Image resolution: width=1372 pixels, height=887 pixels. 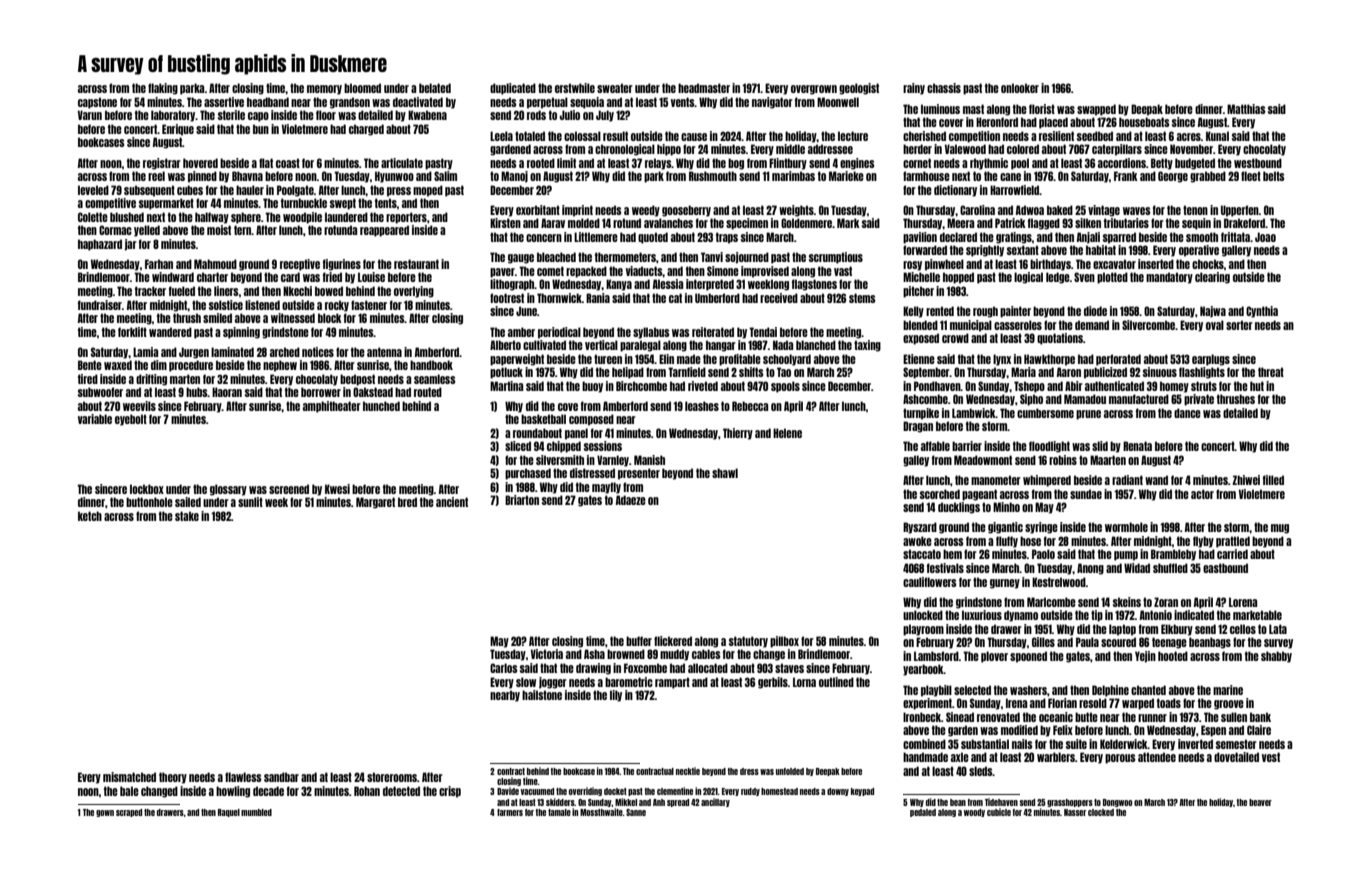 What do you see at coordinates (100, 305) in the screenshot?
I see `fundraiser` at bounding box center [100, 305].
